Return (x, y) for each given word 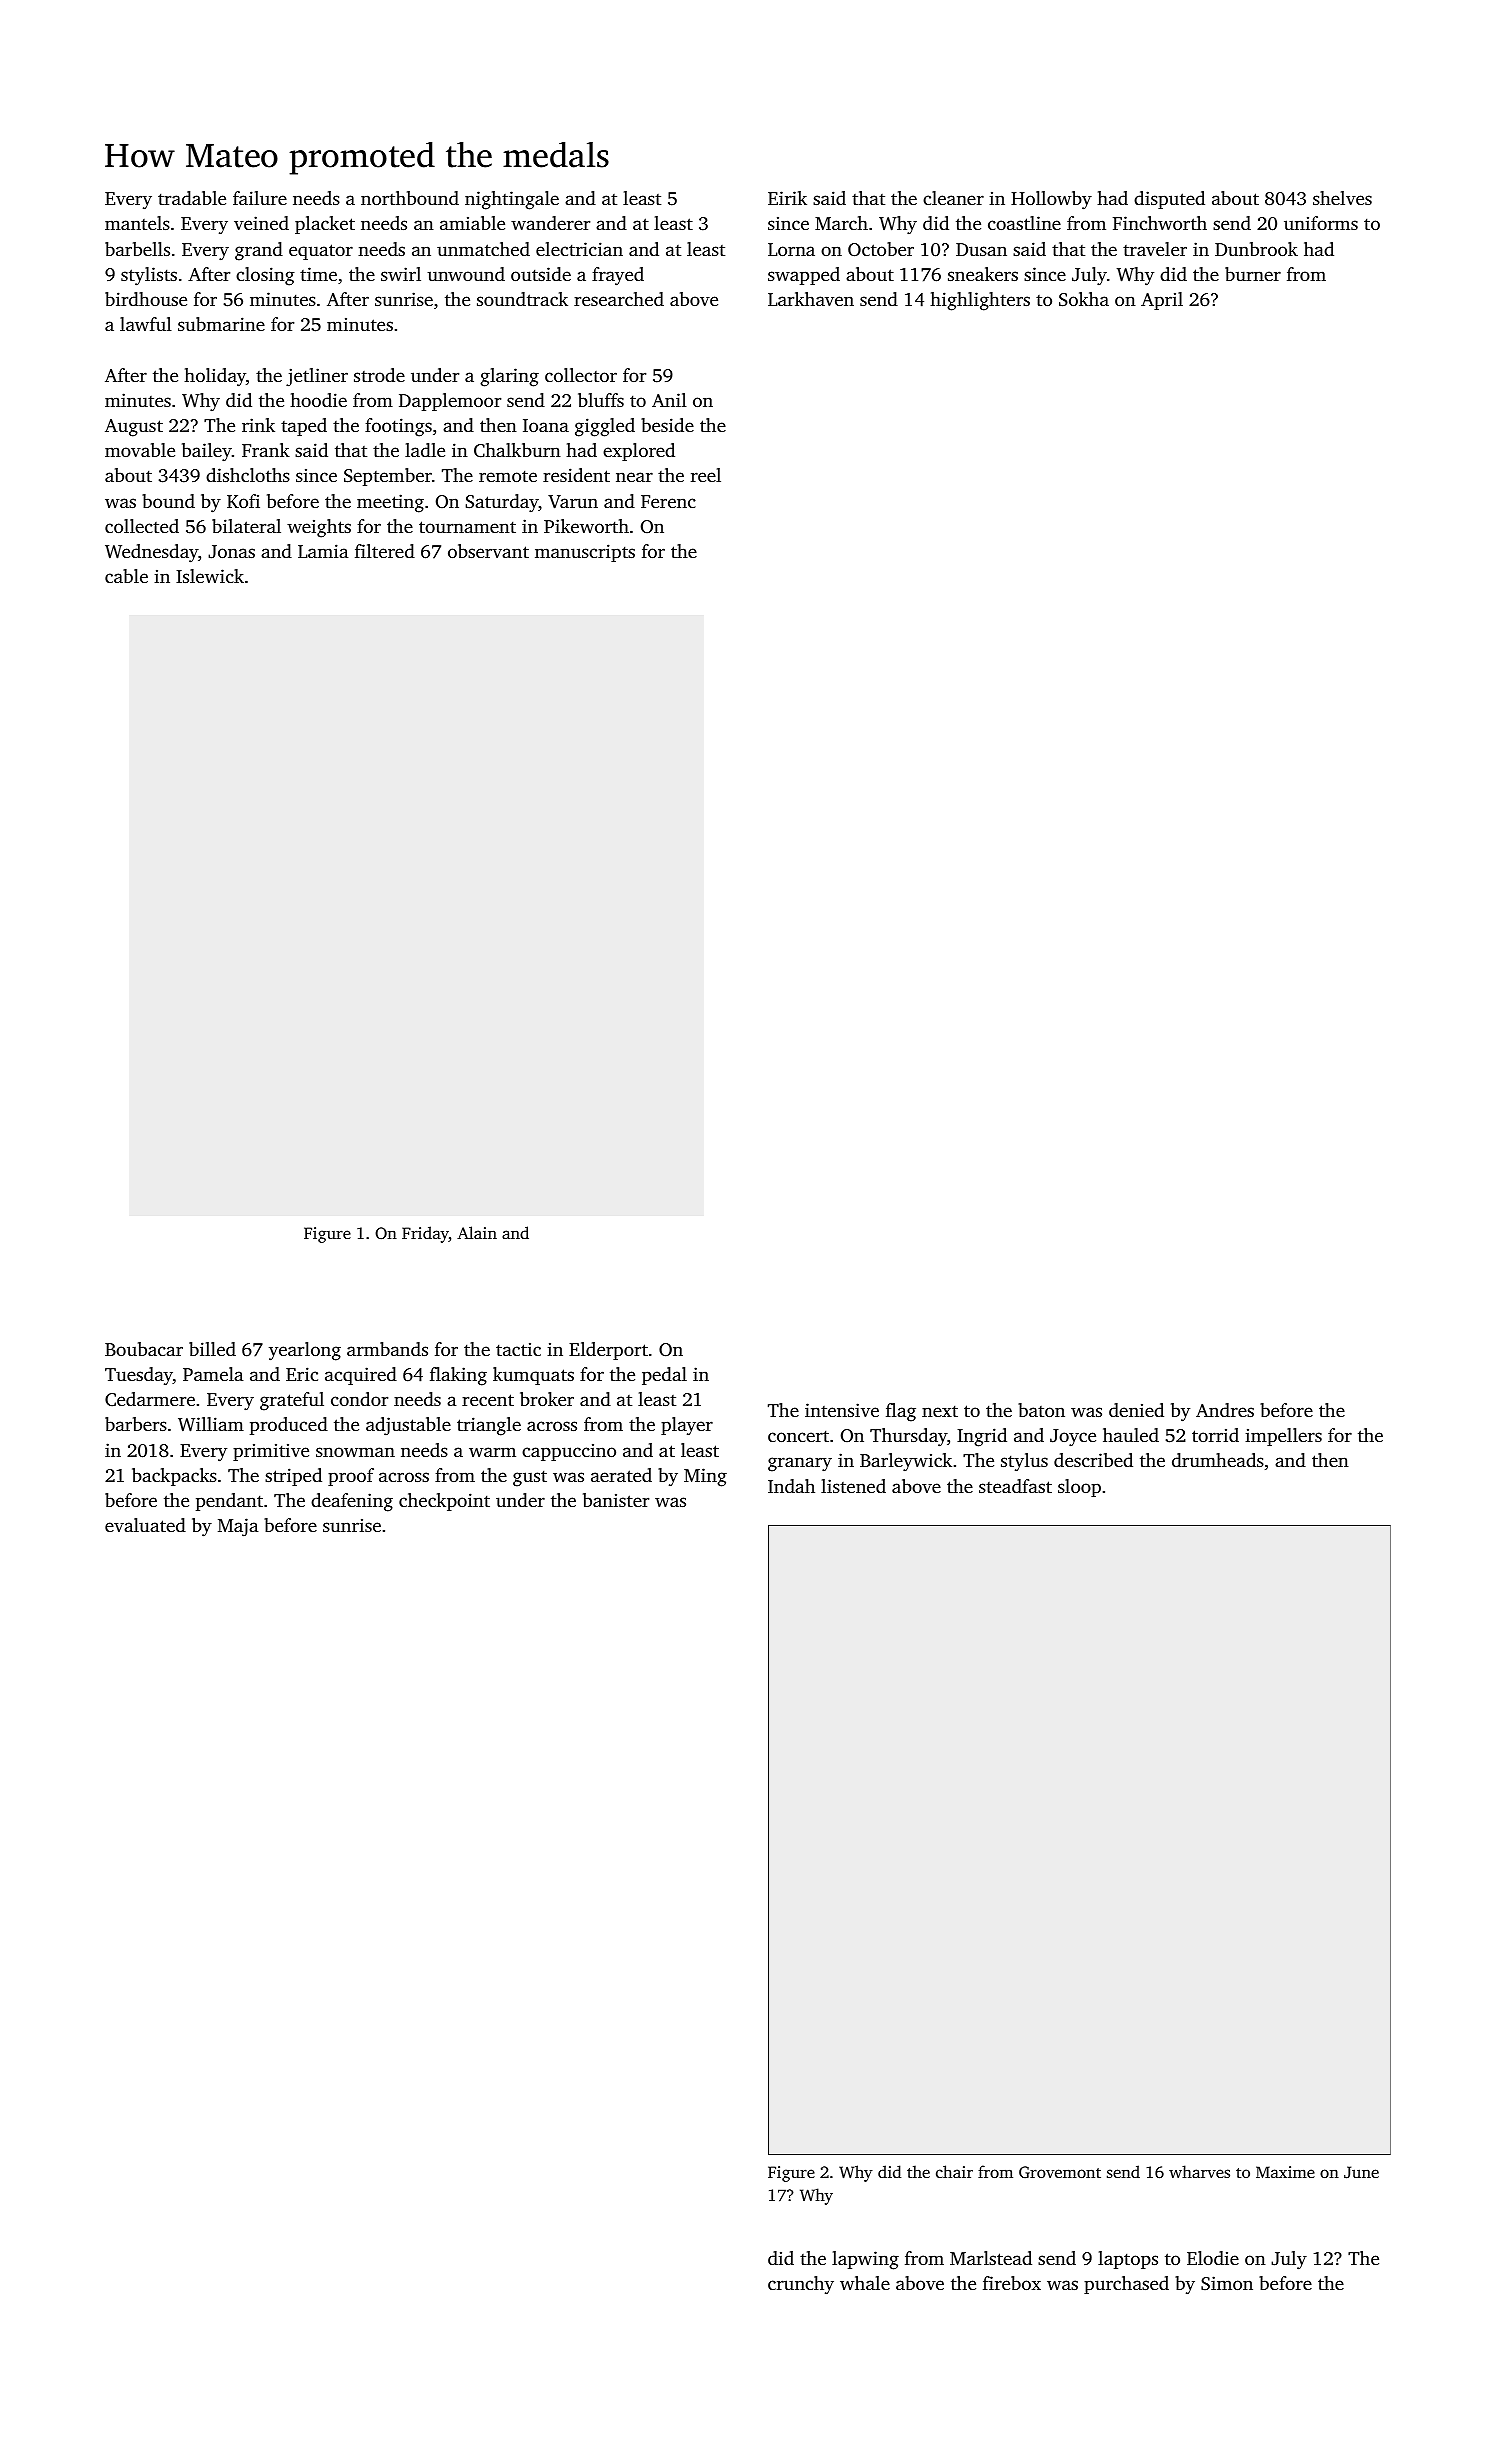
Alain (477, 1232)
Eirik (787, 198)
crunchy (801, 2285)
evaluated (145, 1525)
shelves (1342, 198)
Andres (1225, 1410)
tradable (192, 198)
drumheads (1218, 1460)
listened (853, 1486)
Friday (425, 1234)
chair (954, 2171)
